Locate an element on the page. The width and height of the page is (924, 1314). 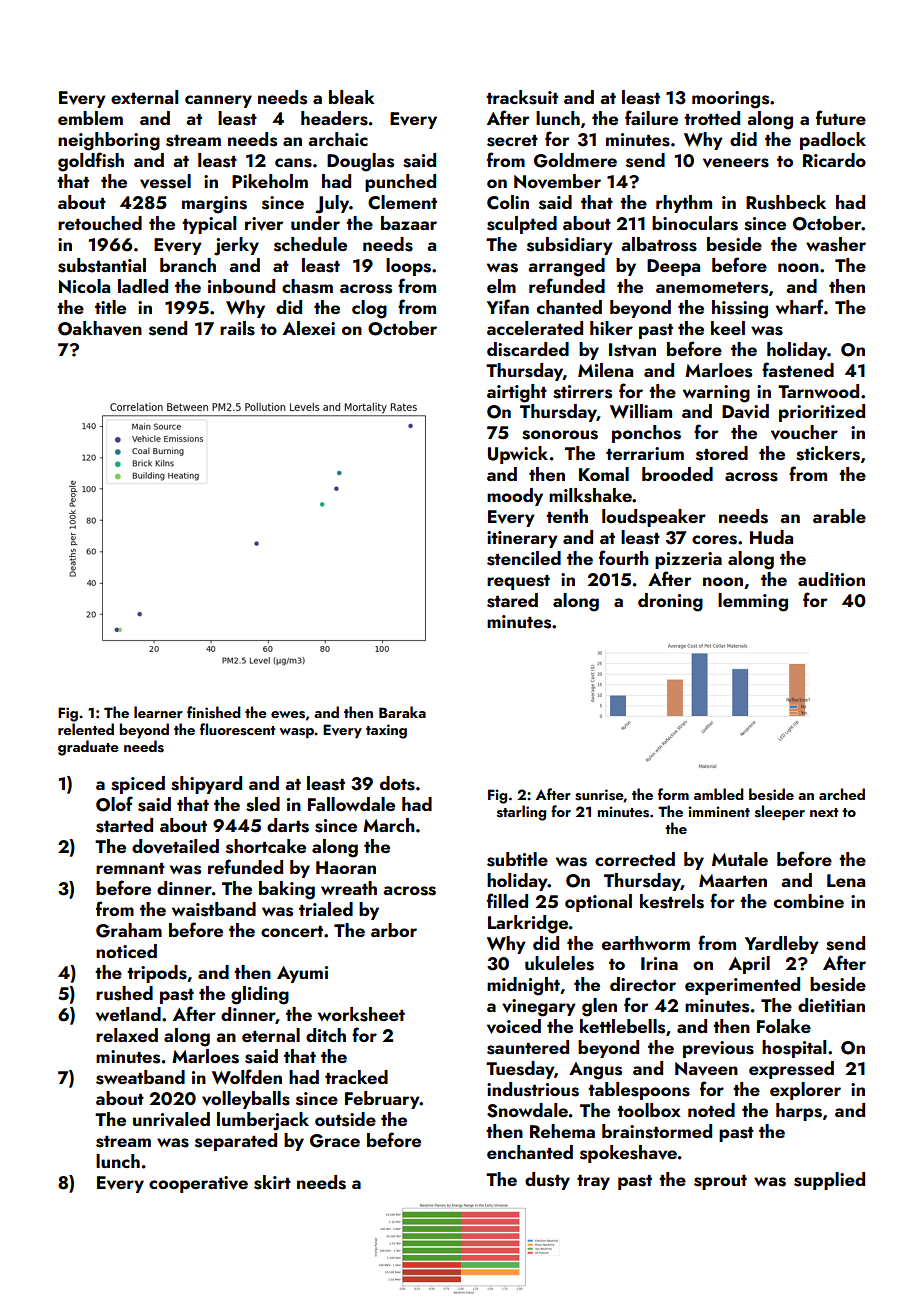
chasm is located at coordinates (307, 286).
